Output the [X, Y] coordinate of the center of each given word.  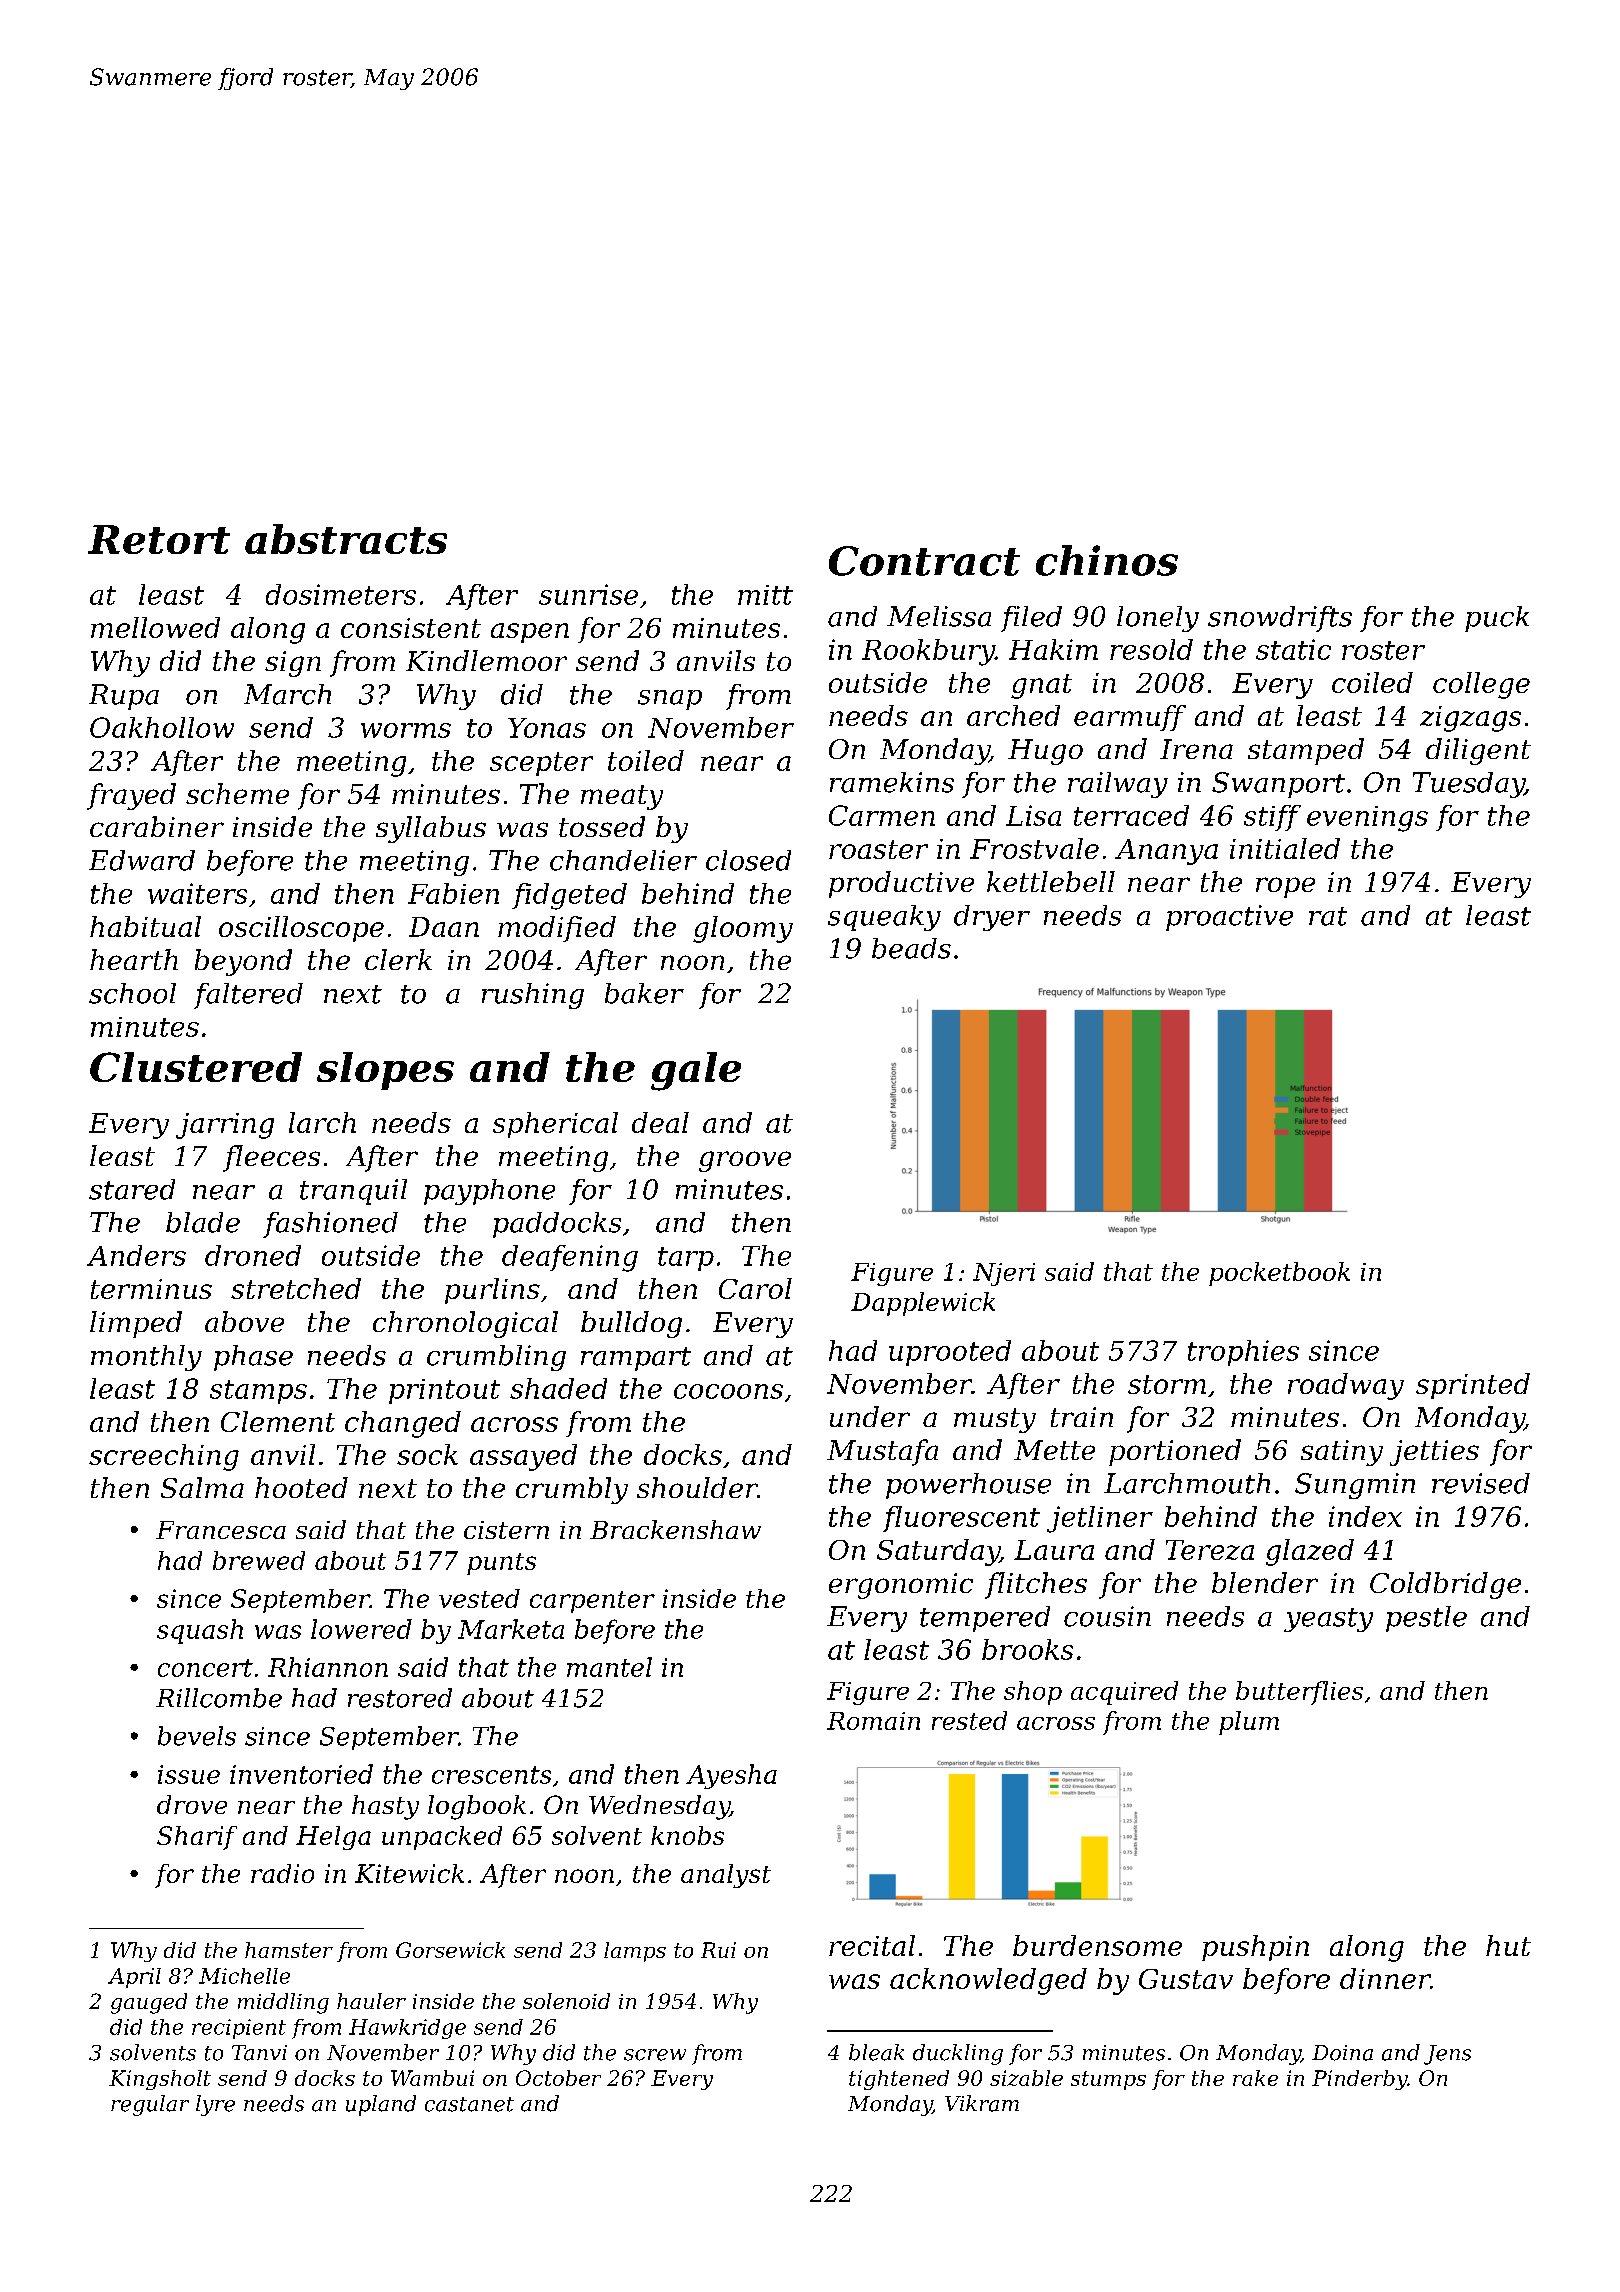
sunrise [588, 594]
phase [253, 1358]
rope [1285, 887]
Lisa [1033, 815]
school [132, 993]
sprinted [1473, 1386]
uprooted [950, 1353]
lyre [215, 2105]
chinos [1107, 560]
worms [406, 730]
